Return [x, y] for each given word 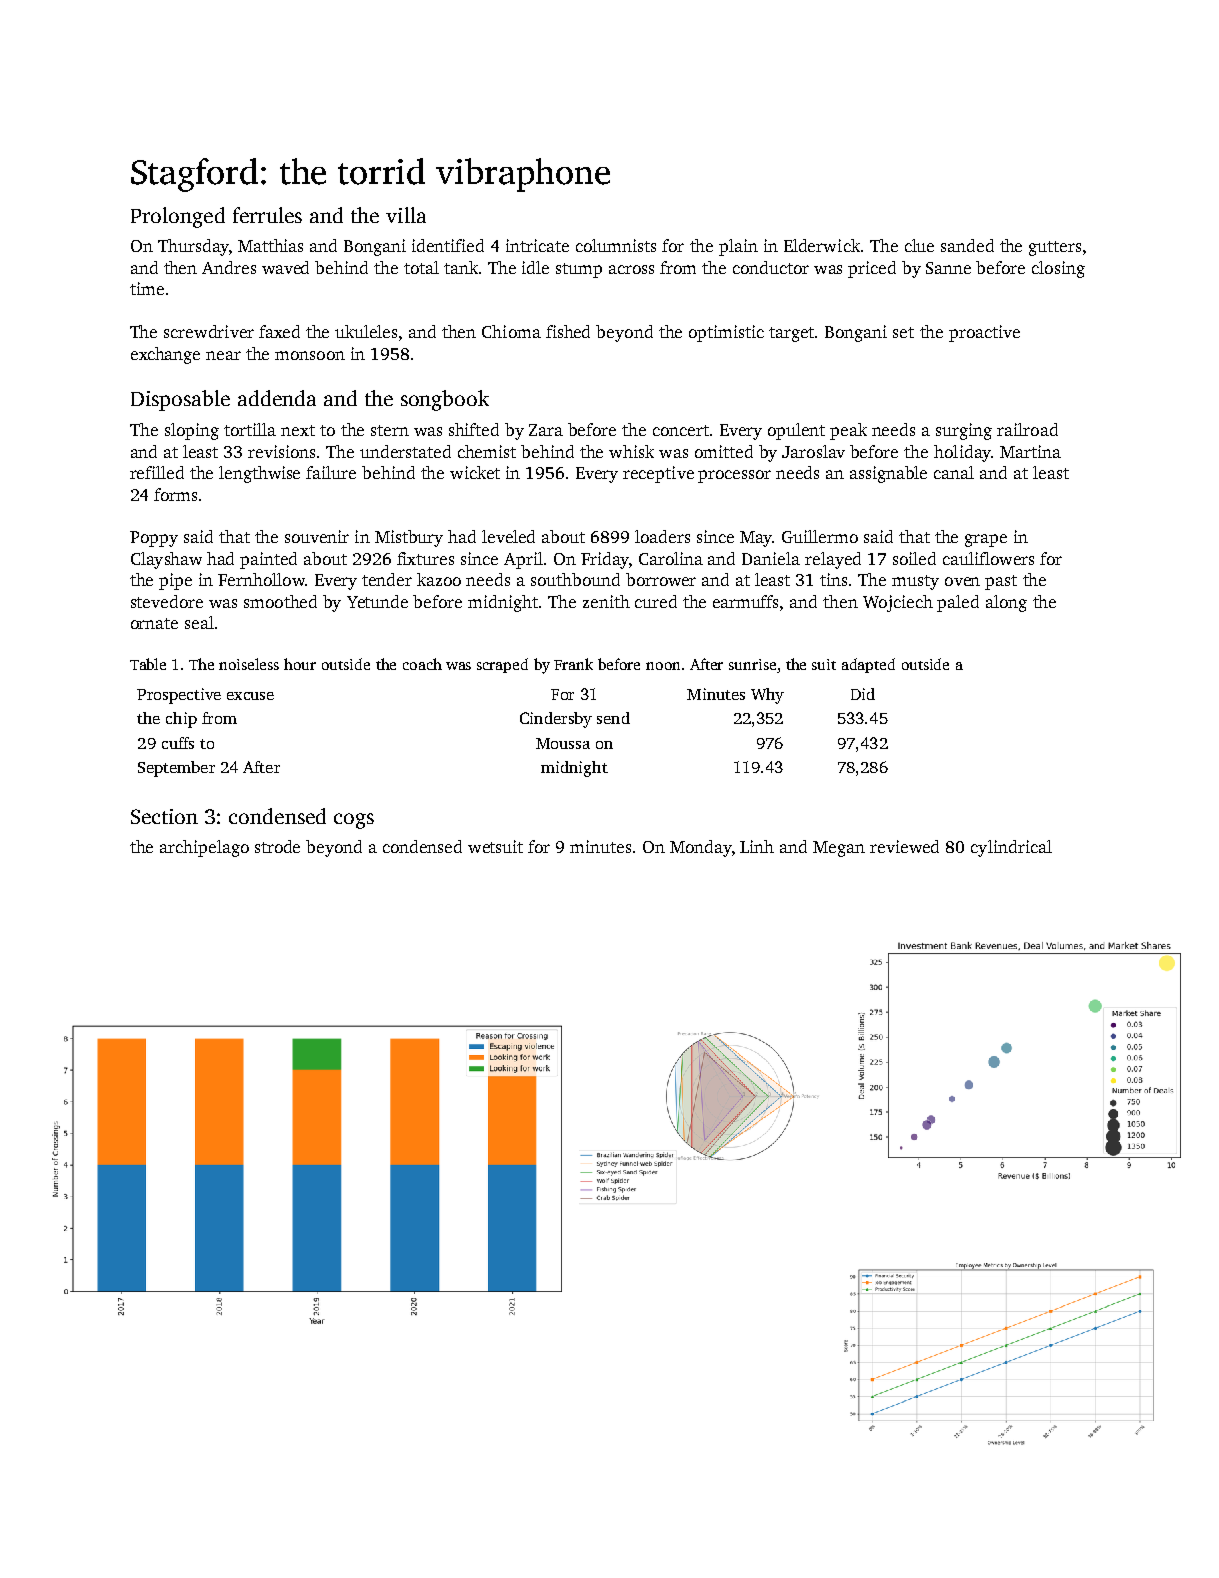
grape [986, 540]
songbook [445, 400]
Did [863, 694]
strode [277, 846]
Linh [757, 846]
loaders [662, 536]
